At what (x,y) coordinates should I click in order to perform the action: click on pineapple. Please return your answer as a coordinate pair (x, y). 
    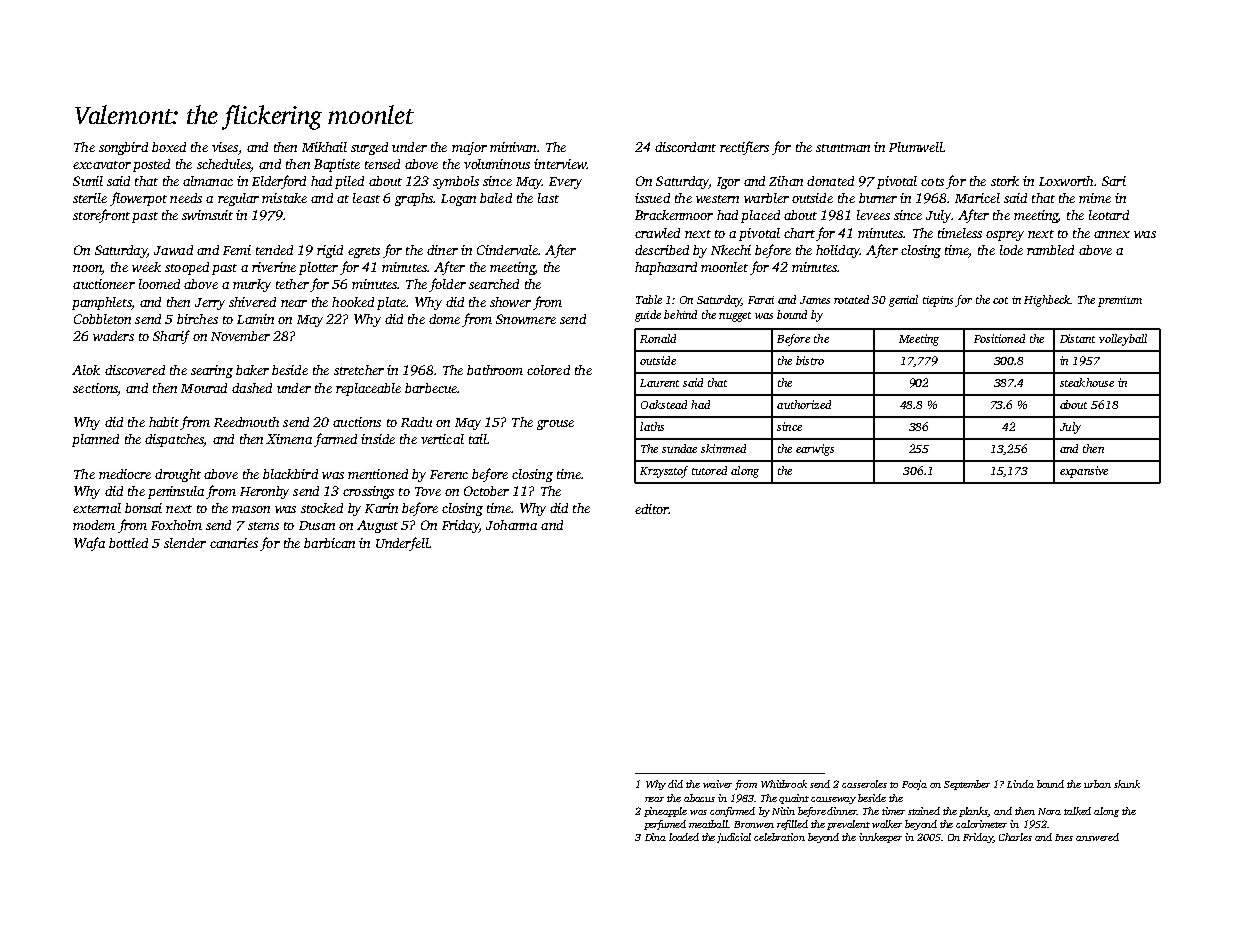
    Looking at the image, I should click on (665, 812).
